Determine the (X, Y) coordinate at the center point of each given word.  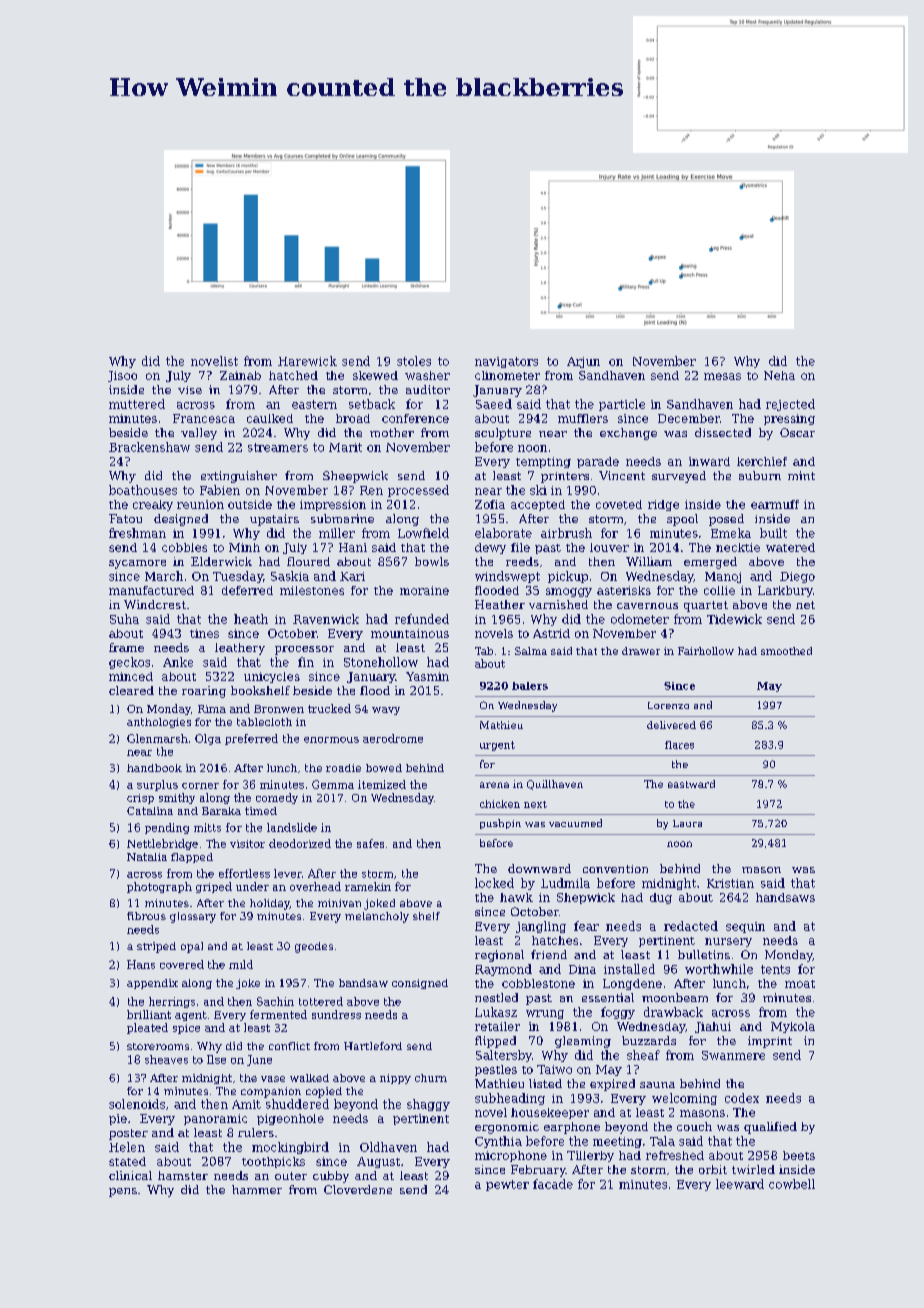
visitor (247, 844)
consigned (420, 984)
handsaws (785, 897)
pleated (147, 1028)
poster (128, 1134)
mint (801, 475)
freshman (137, 533)
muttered (137, 404)
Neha (779, 375)
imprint (770, 1042)
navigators (506, 362)
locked (494, 883)
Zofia (490, 504)
